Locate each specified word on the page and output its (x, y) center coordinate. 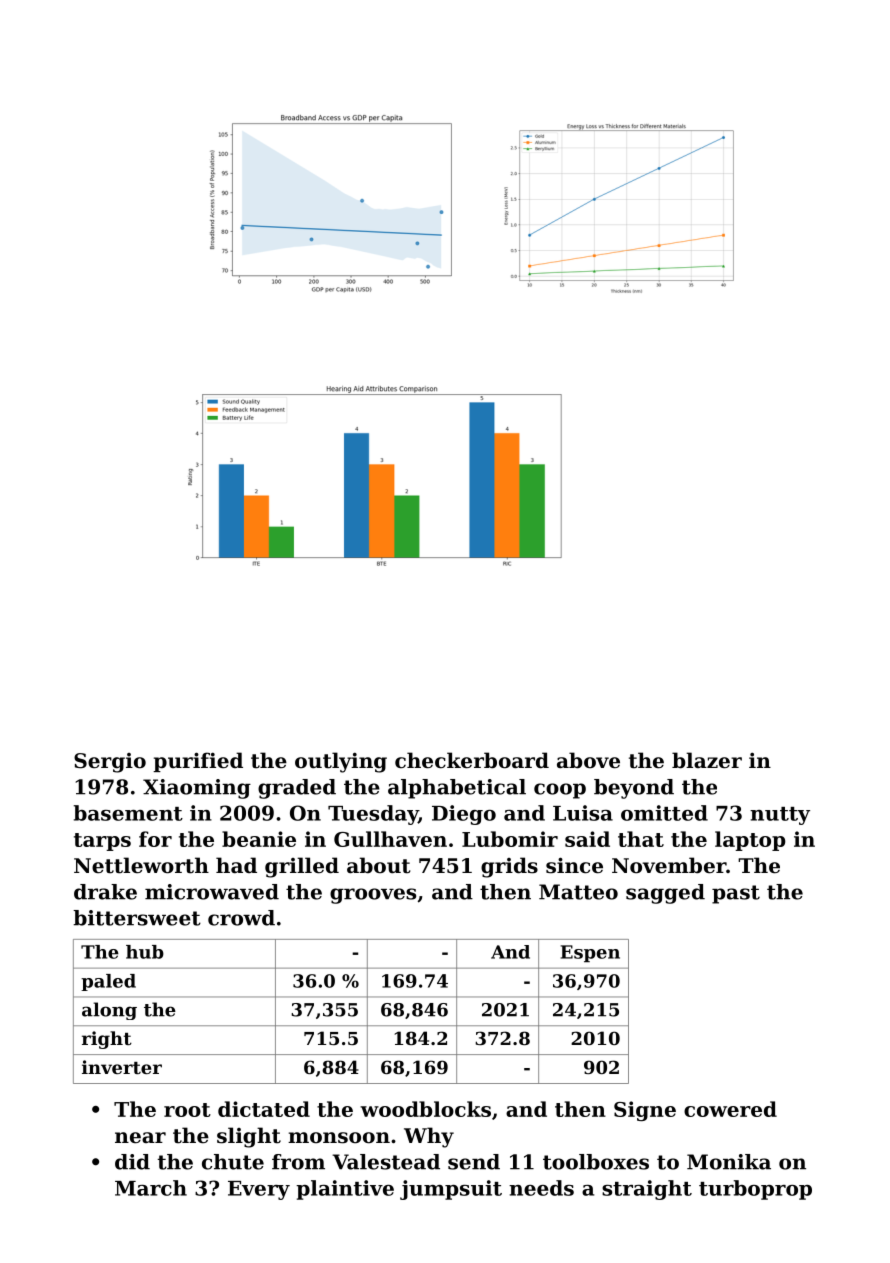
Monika (729, 1162)
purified (198, 762)
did (132, 1162)
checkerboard (472, 760)
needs (541, 1188)
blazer (707, 760)
